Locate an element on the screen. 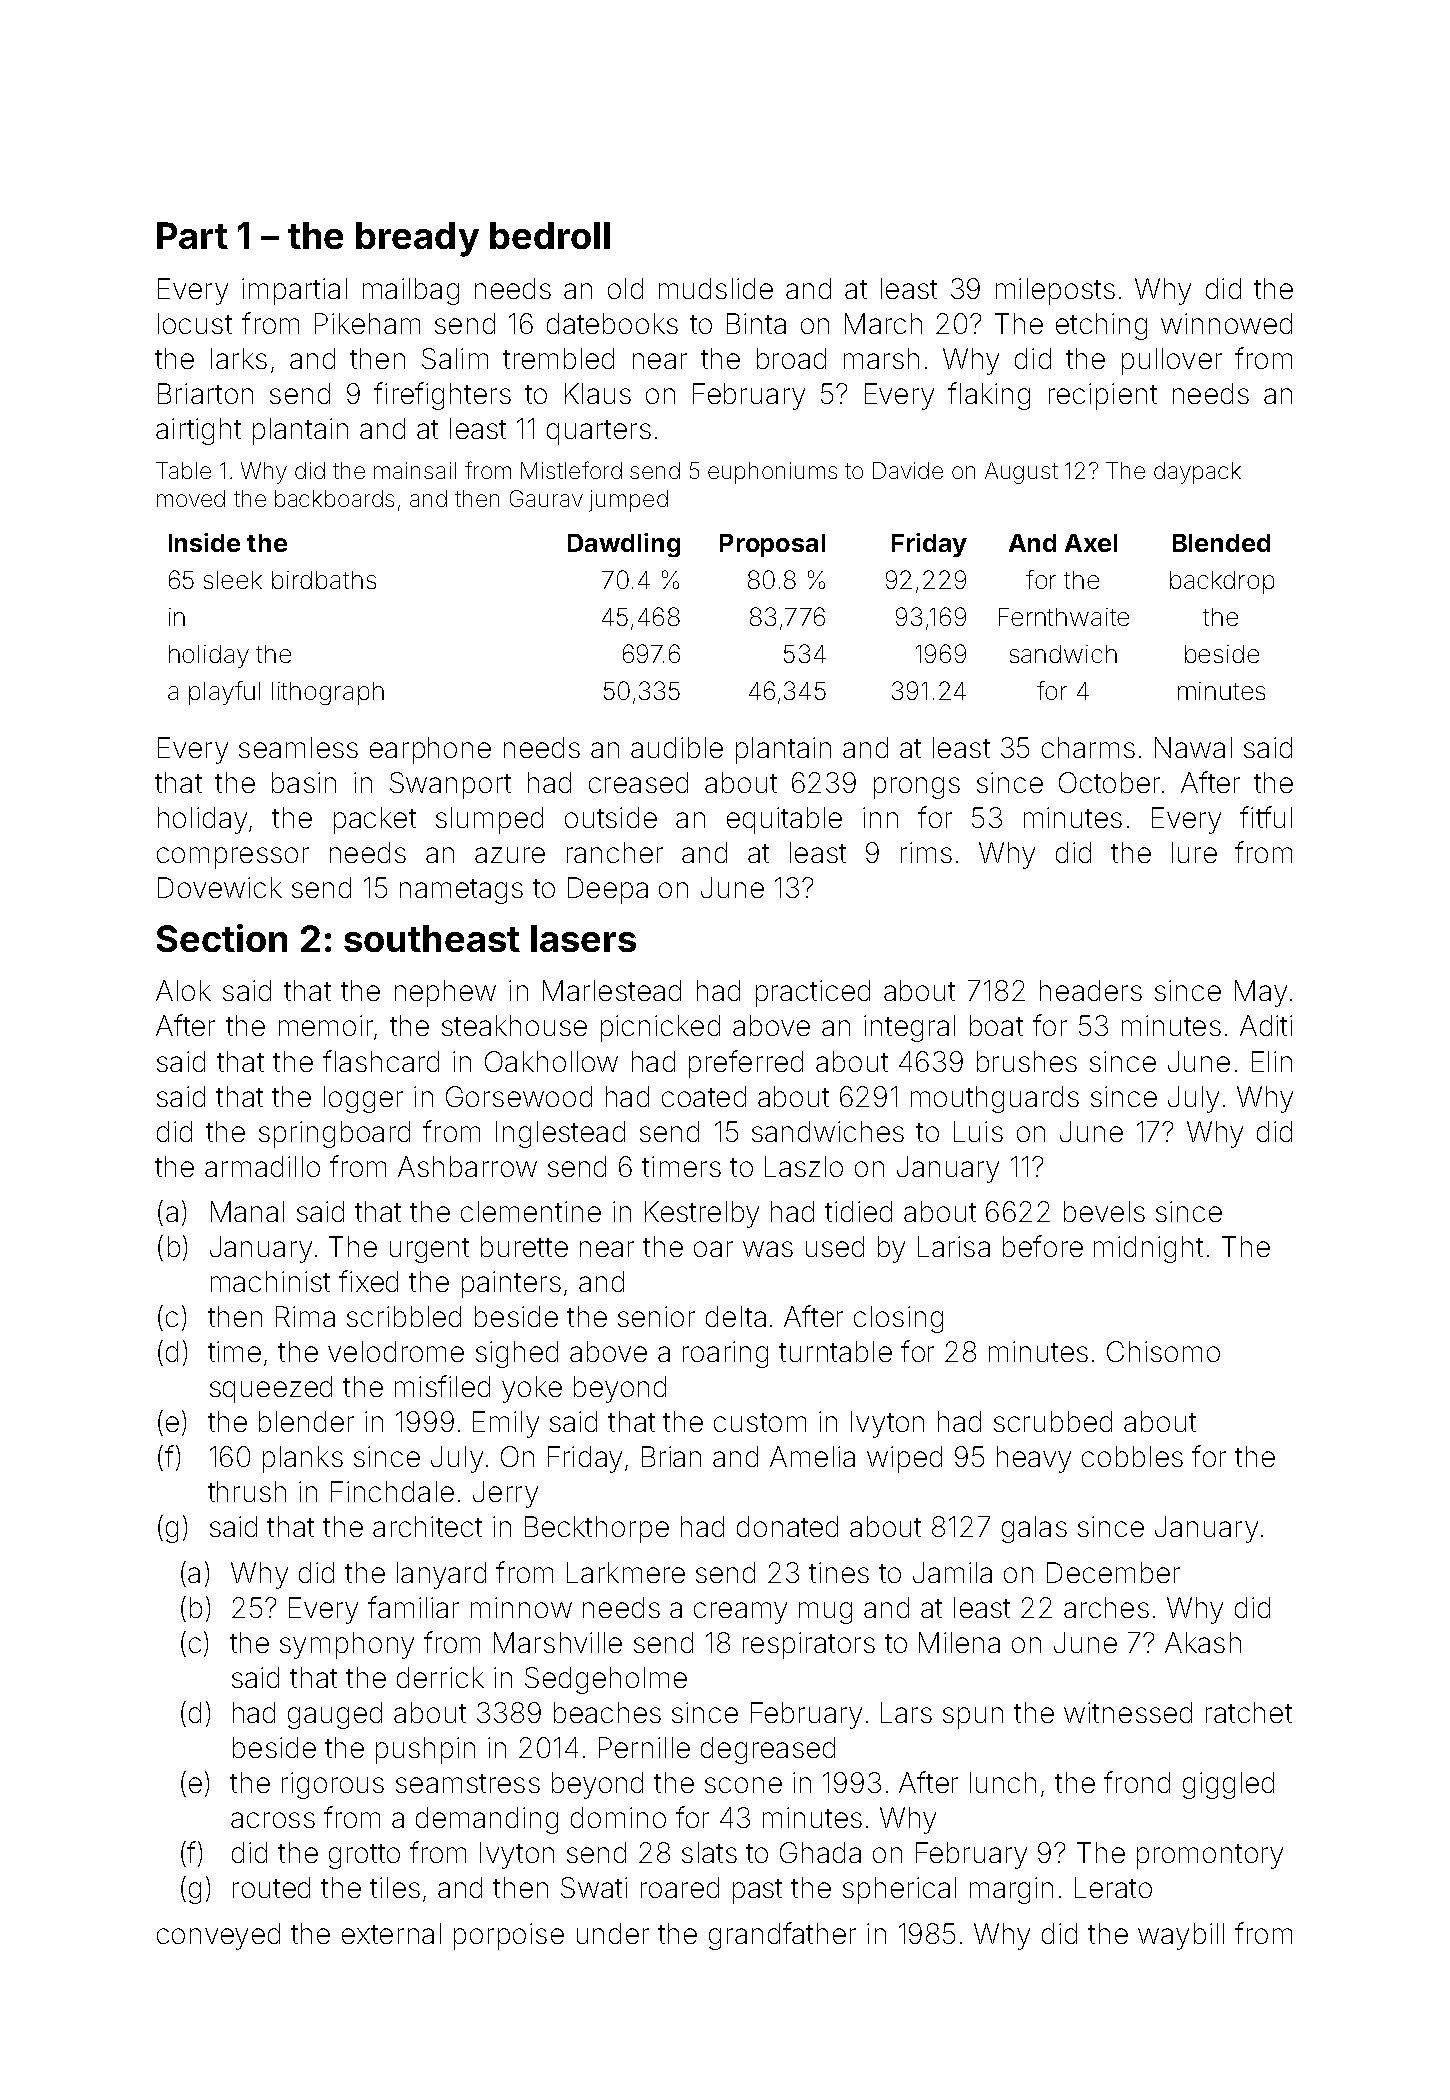  donated is located at coordinates (787, 1526).
